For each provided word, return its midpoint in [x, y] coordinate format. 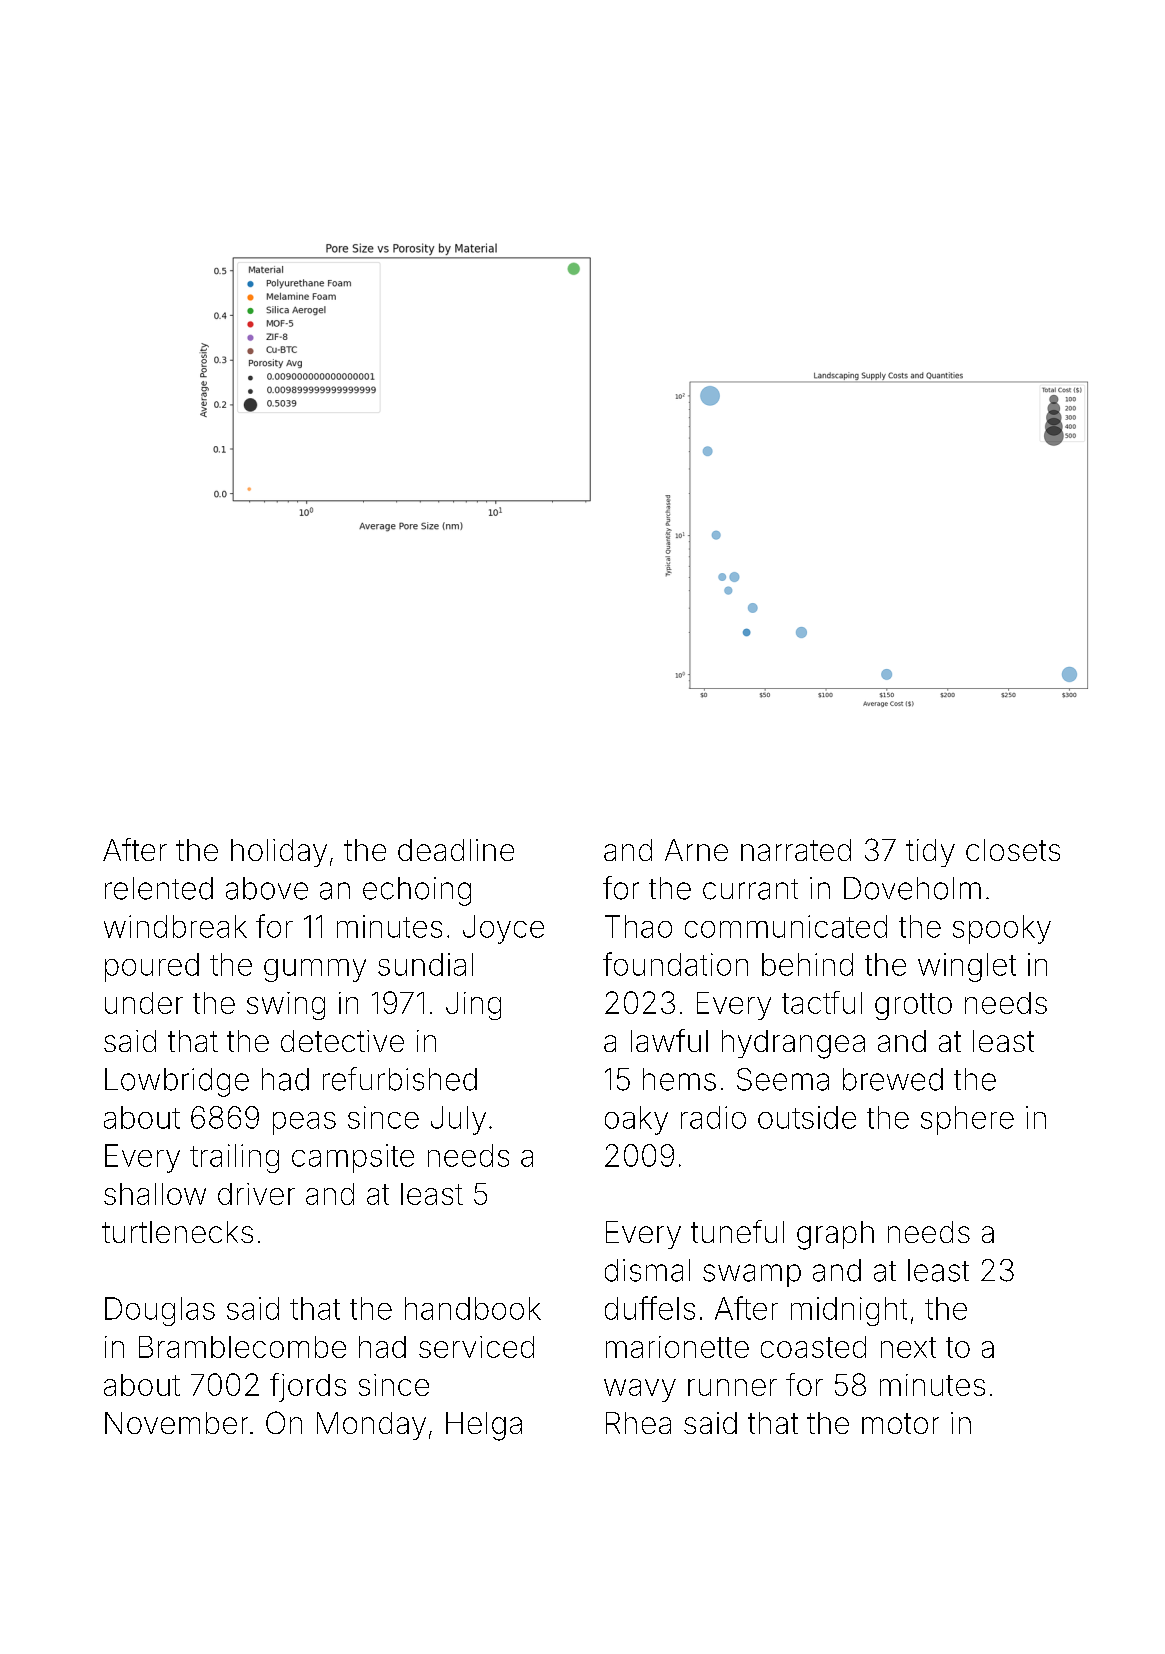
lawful [669, 1040]
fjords [308, 1387]
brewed [893, 1079]
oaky [636, 1120]
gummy [315, 970]
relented [159, 888]
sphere [967, 1120]
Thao [638, 926]
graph [835, 1235]
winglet [967, 967]
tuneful [737, 1231]
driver [256, 1194]
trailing [234, 1158]
